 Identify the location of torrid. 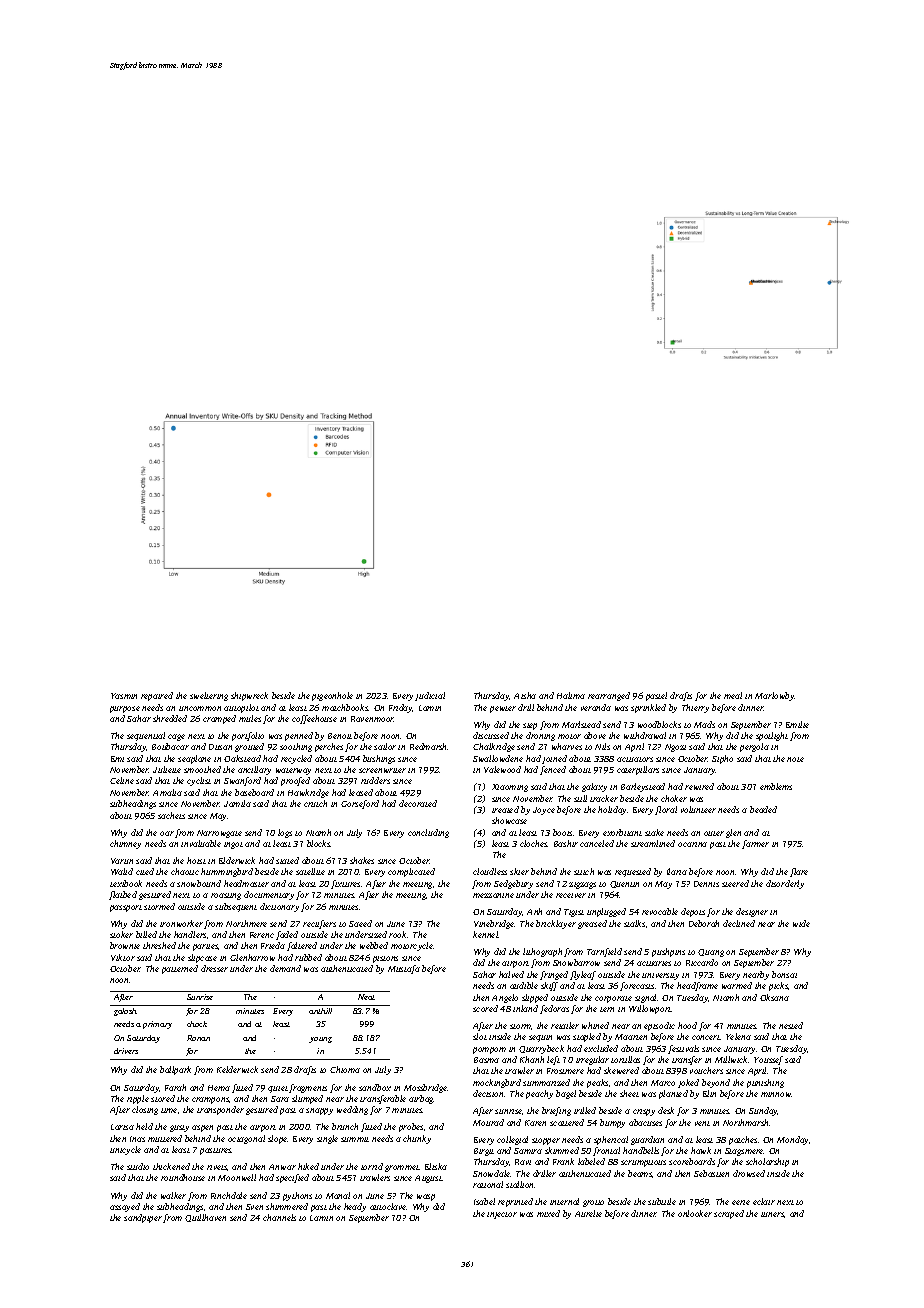
(372, 1166).
